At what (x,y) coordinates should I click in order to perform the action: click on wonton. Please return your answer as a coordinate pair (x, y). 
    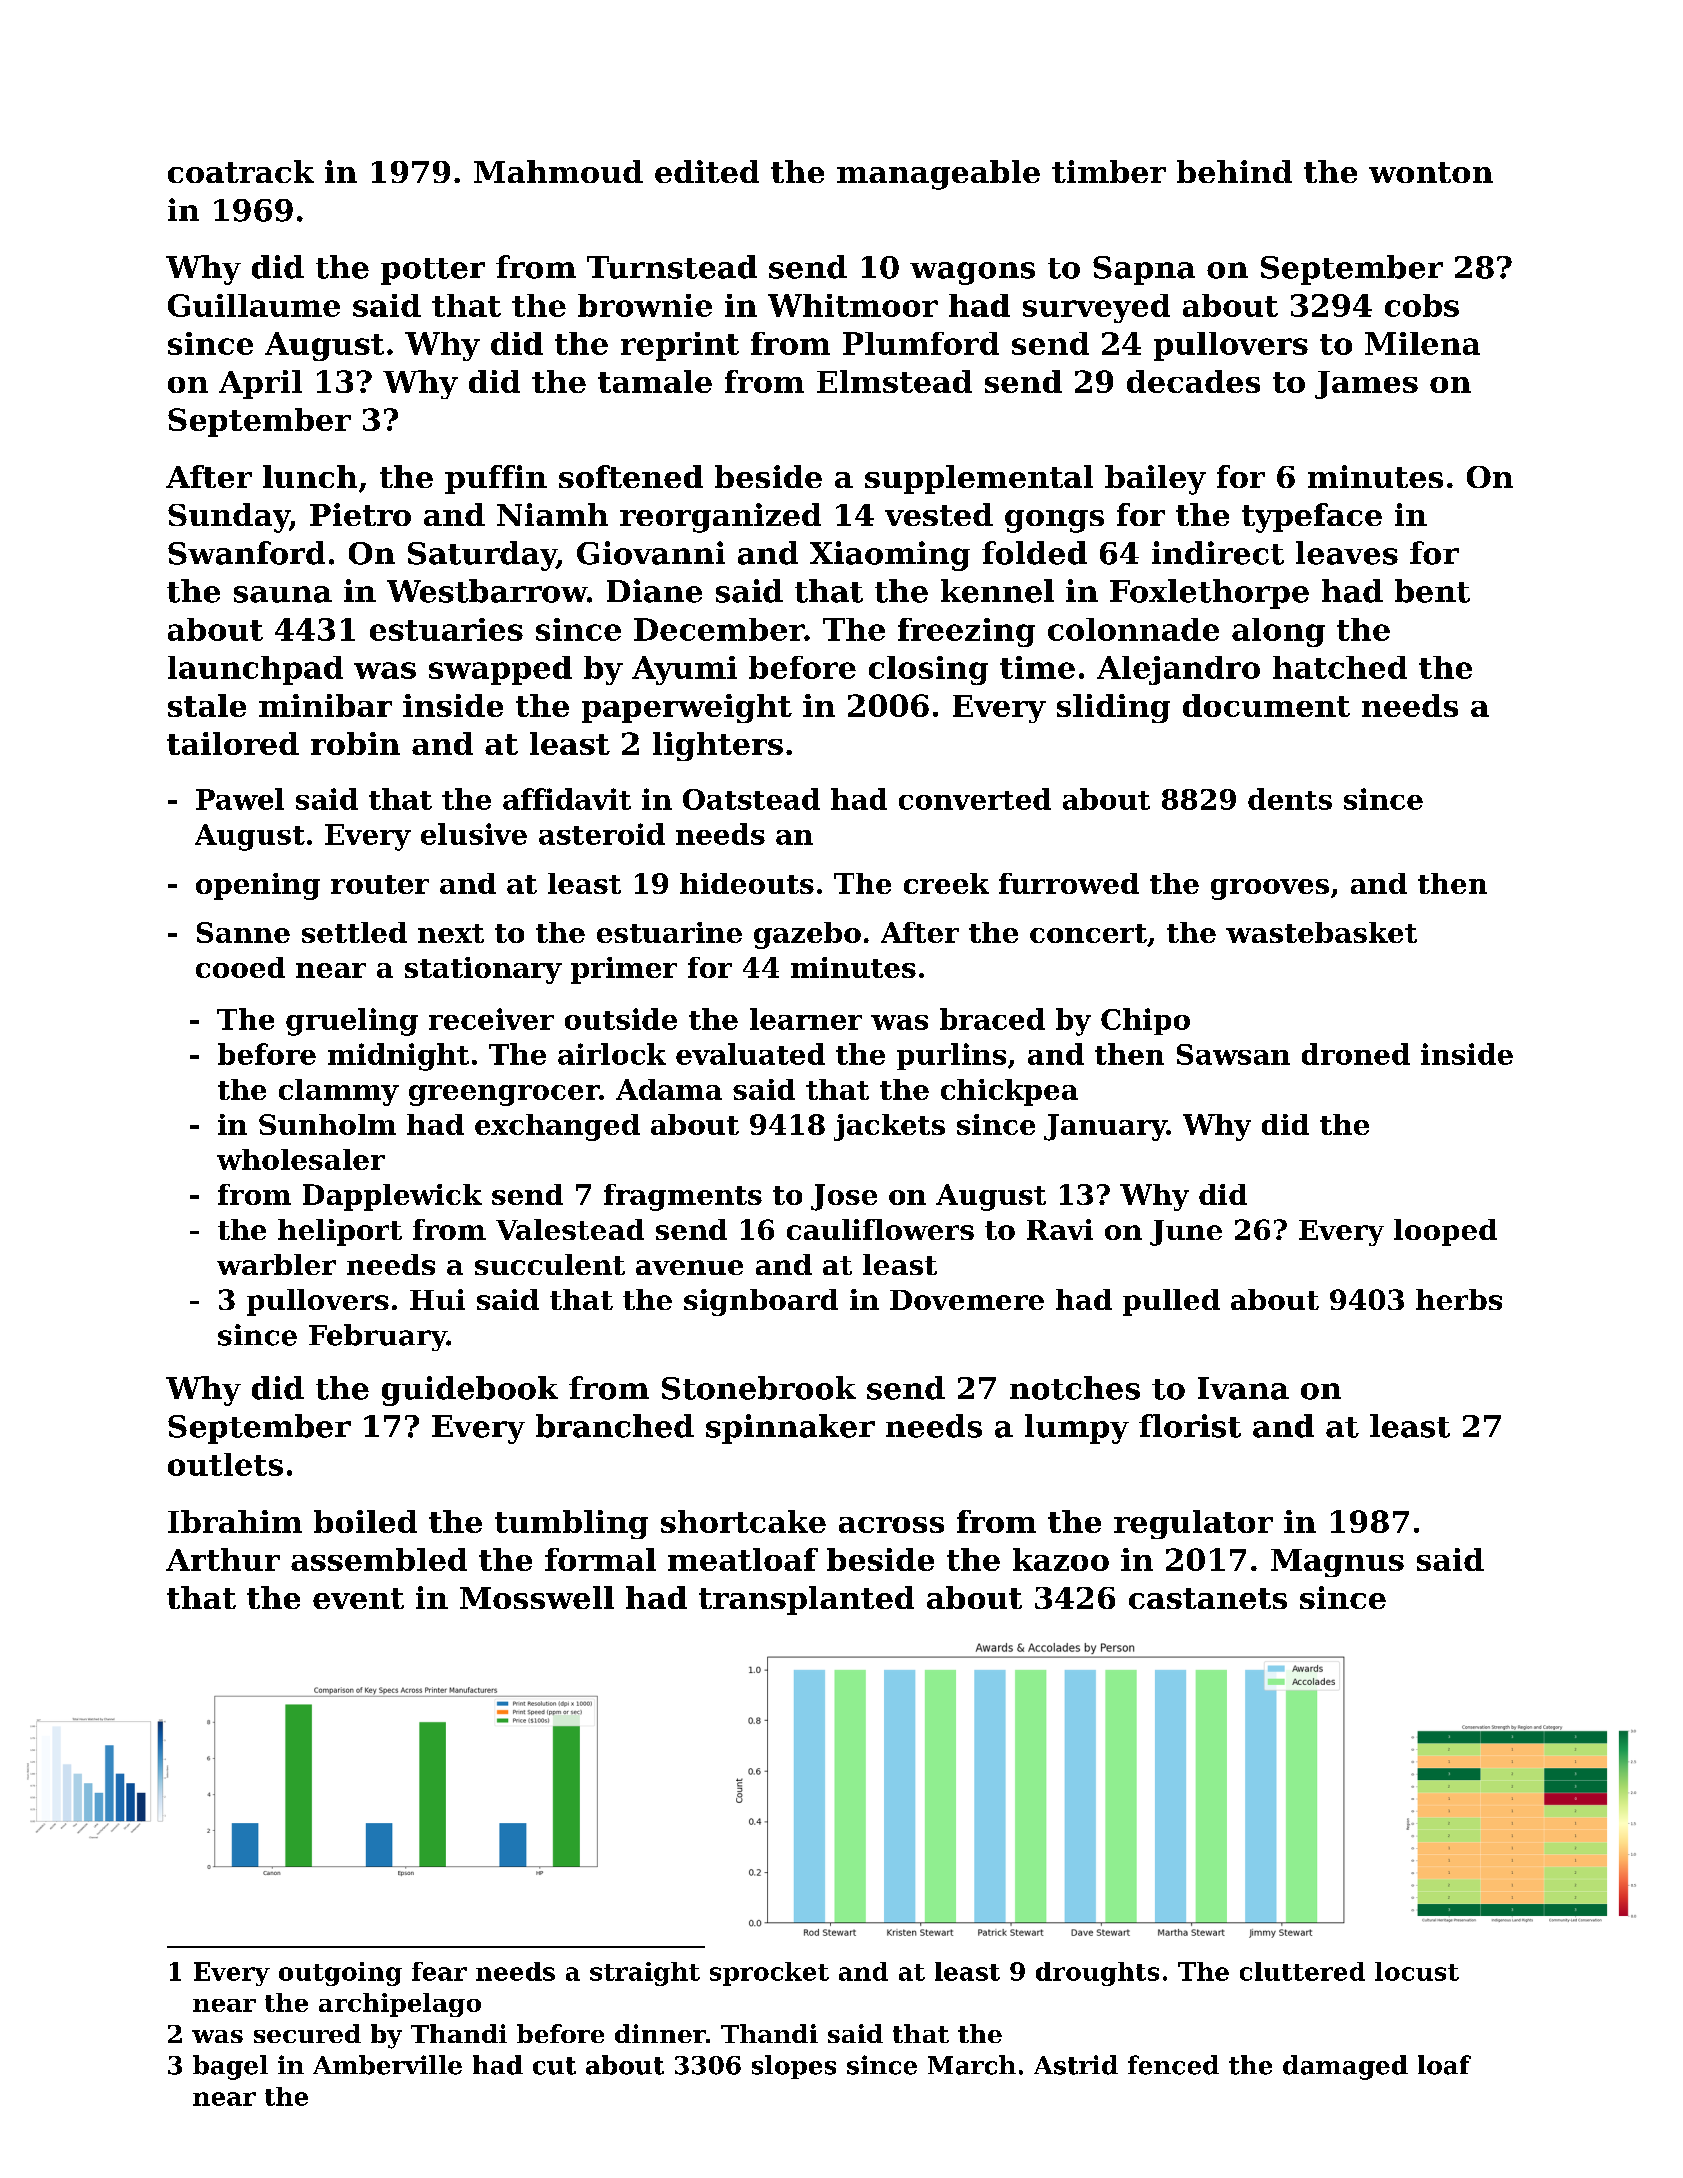
    Looking at the image, I should click on (1431, 172).
